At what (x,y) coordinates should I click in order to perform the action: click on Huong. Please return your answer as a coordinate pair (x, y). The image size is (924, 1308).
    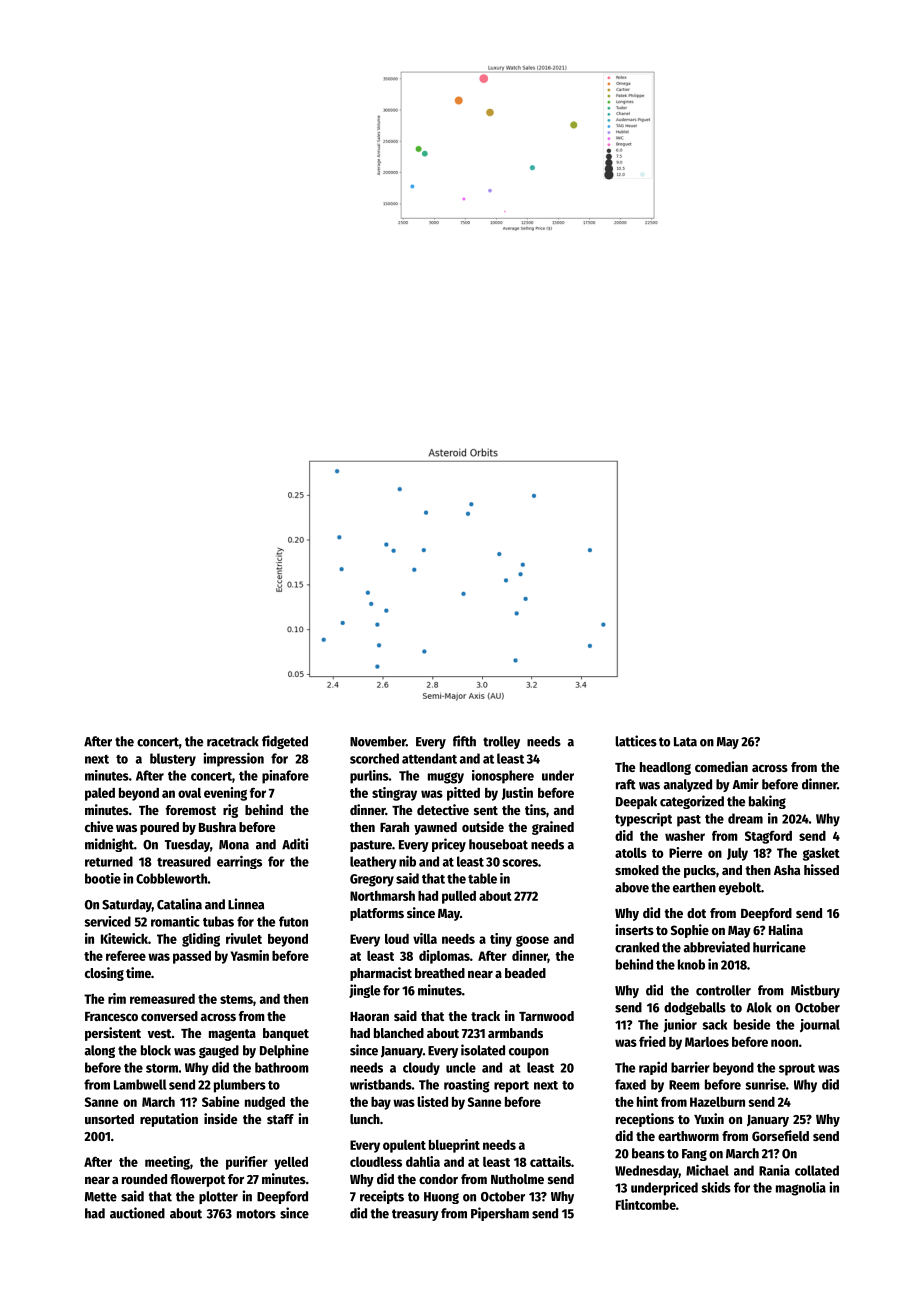
    Looking at the image, I should click on (441, 1198).
